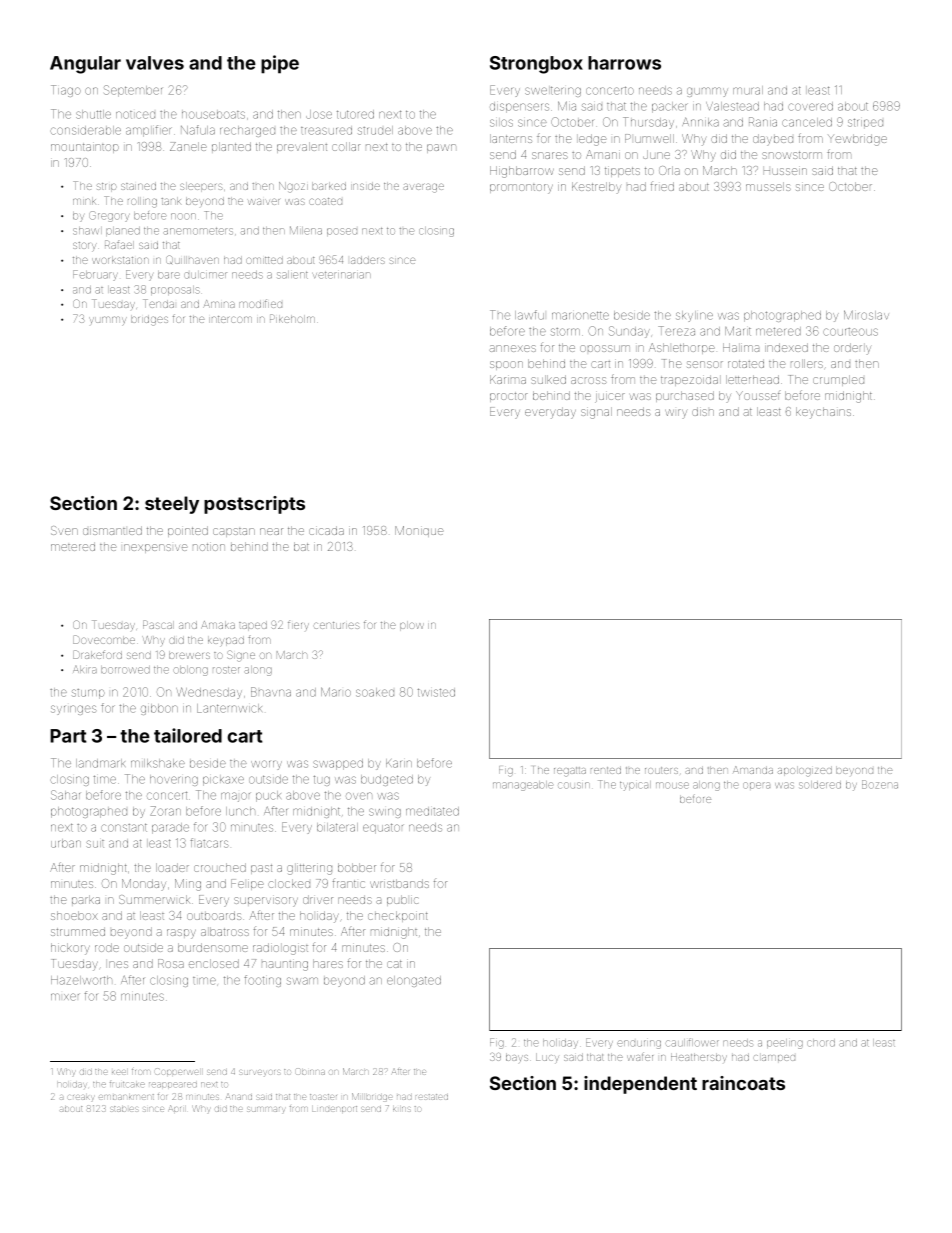 This screenshot has width=952, height=1233. What do you see at coordinates (149, 320) in the screenshot?
I see `bridges` at bounding box center [149, 320].
